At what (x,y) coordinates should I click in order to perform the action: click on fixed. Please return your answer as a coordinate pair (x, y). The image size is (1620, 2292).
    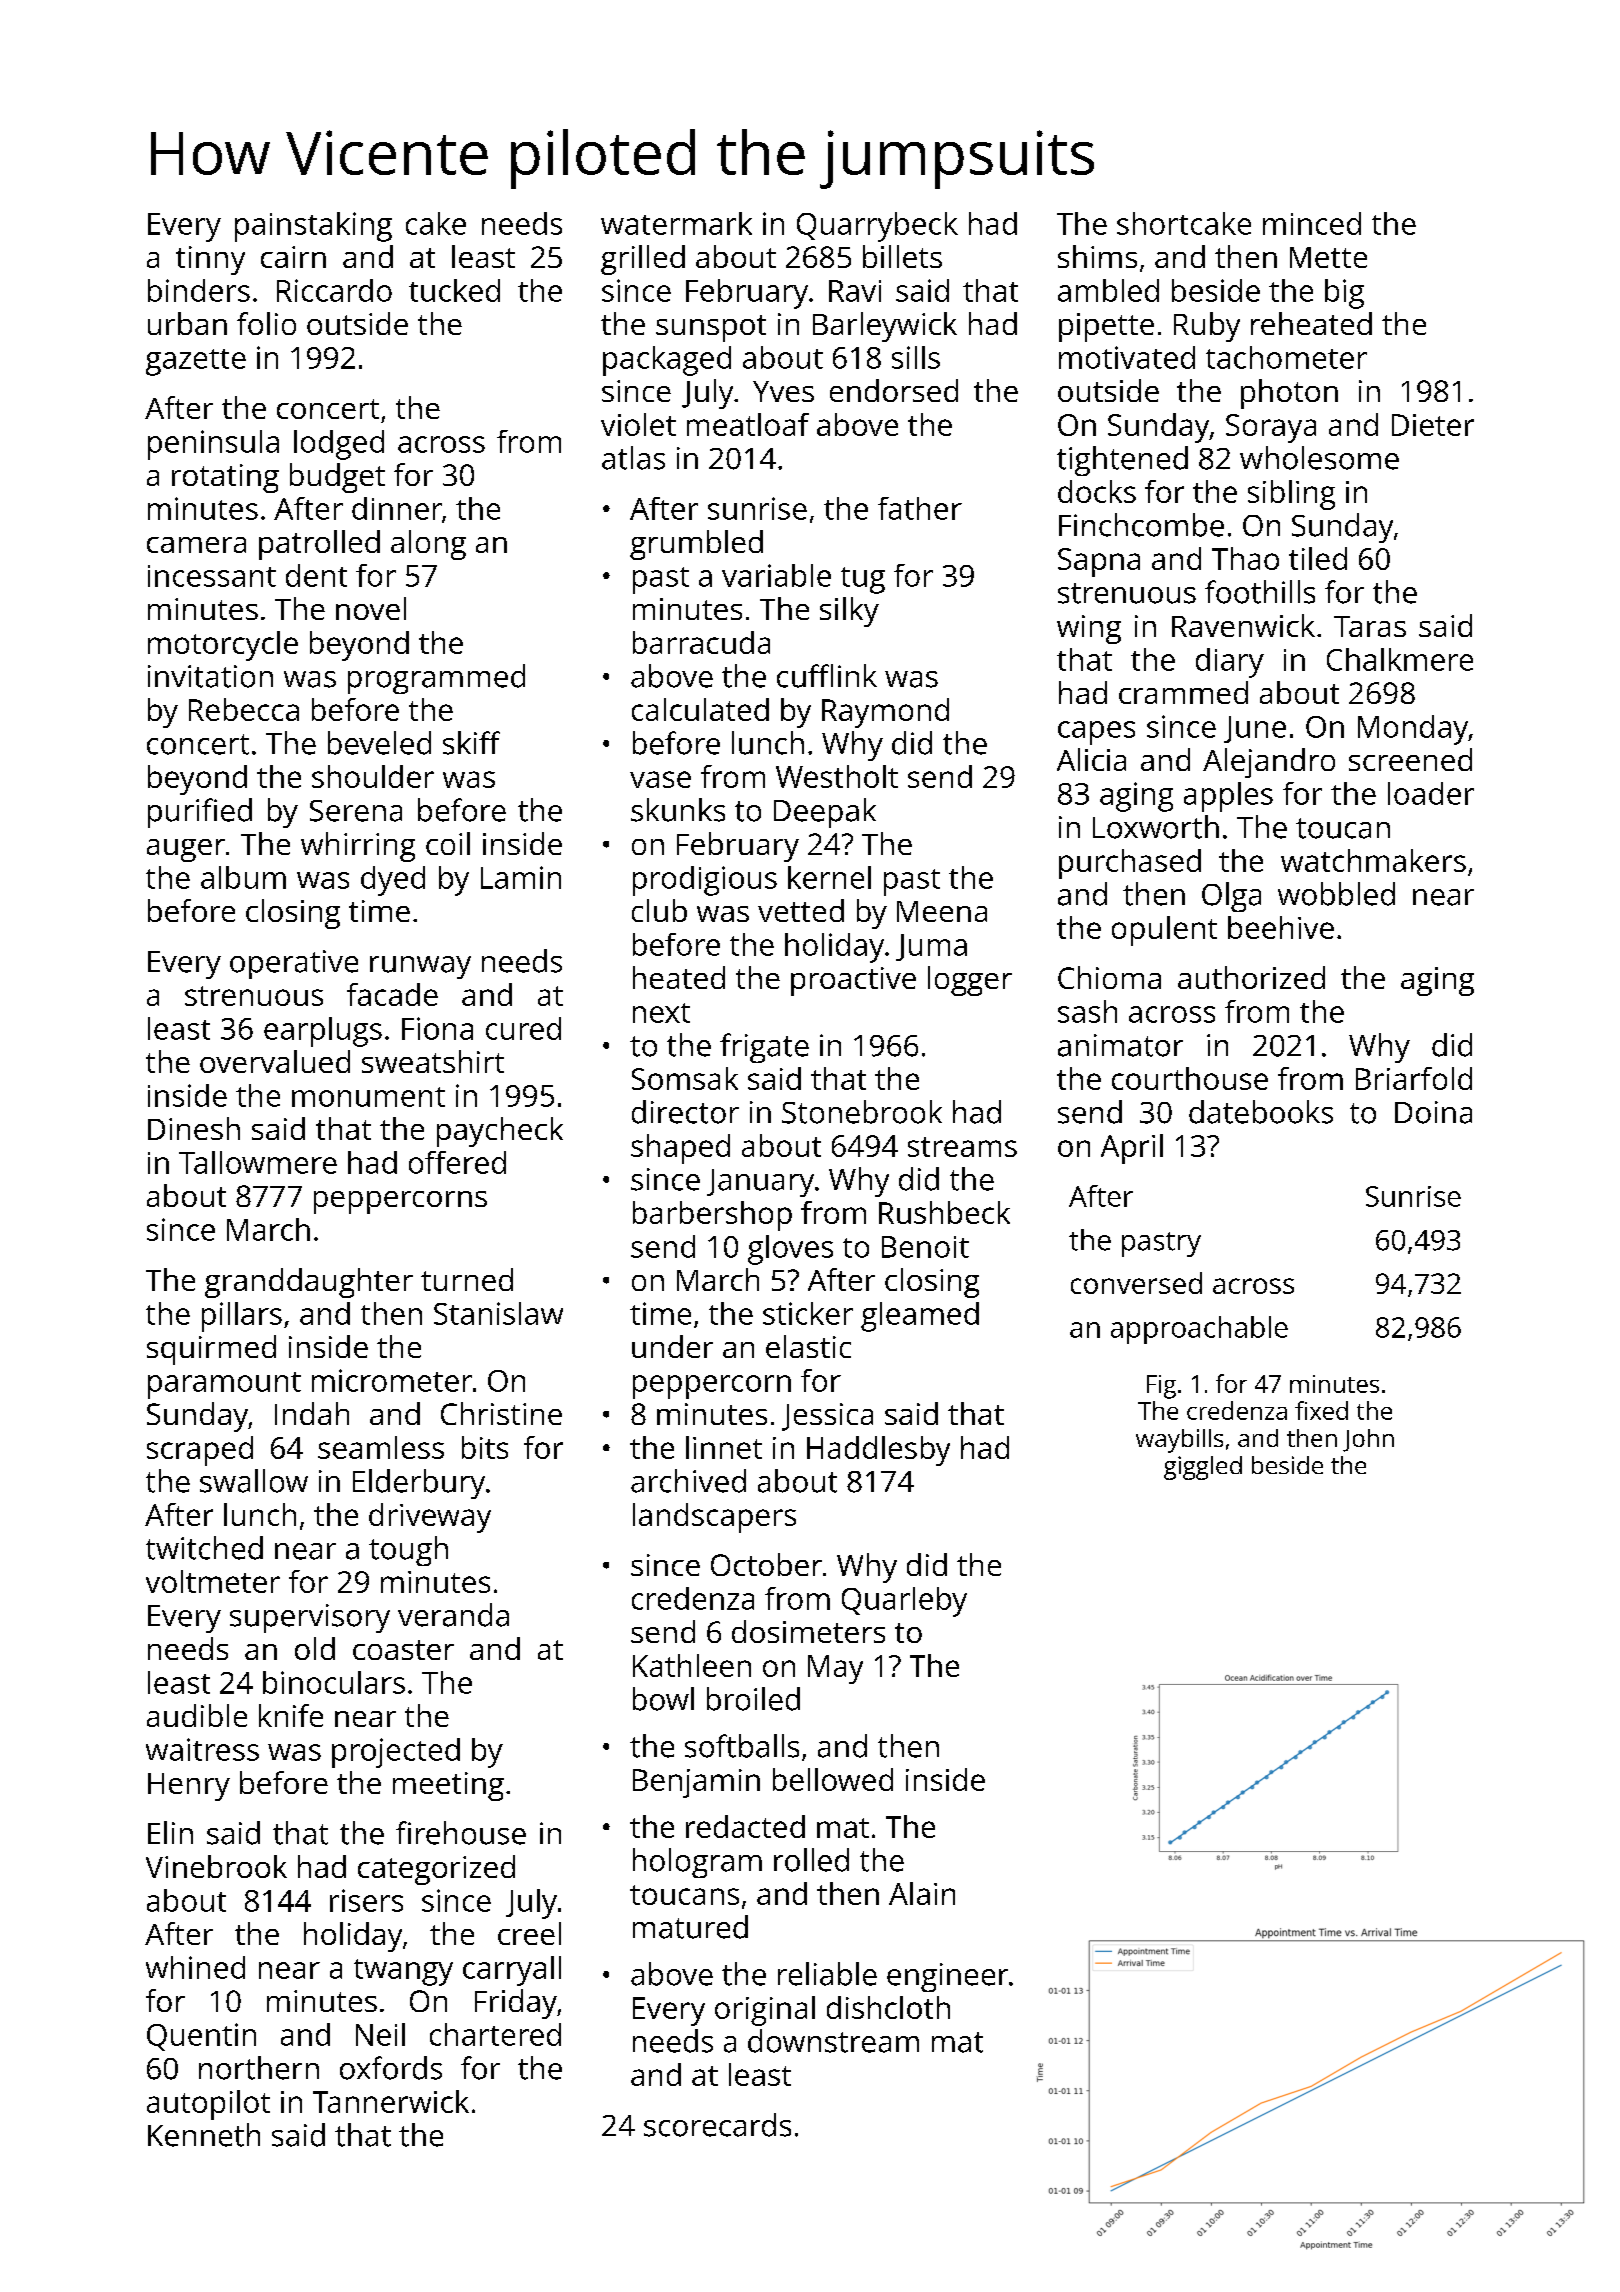
    Looking at the image, I should click on (1321, 1410).
